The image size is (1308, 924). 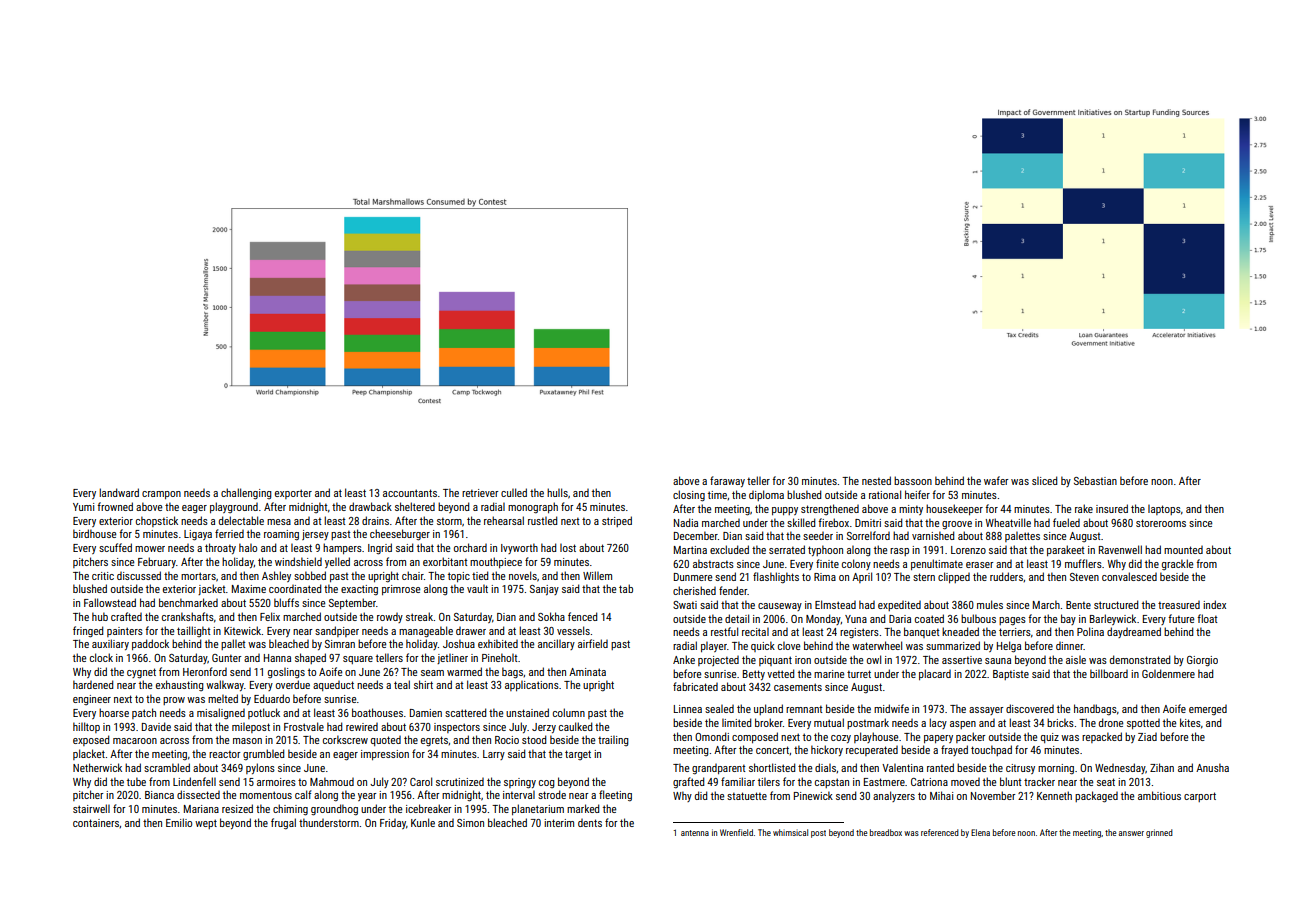 What do you see at coordinates (827, 563) in the page?
I see `finite` at bounding box center [827, 563].
